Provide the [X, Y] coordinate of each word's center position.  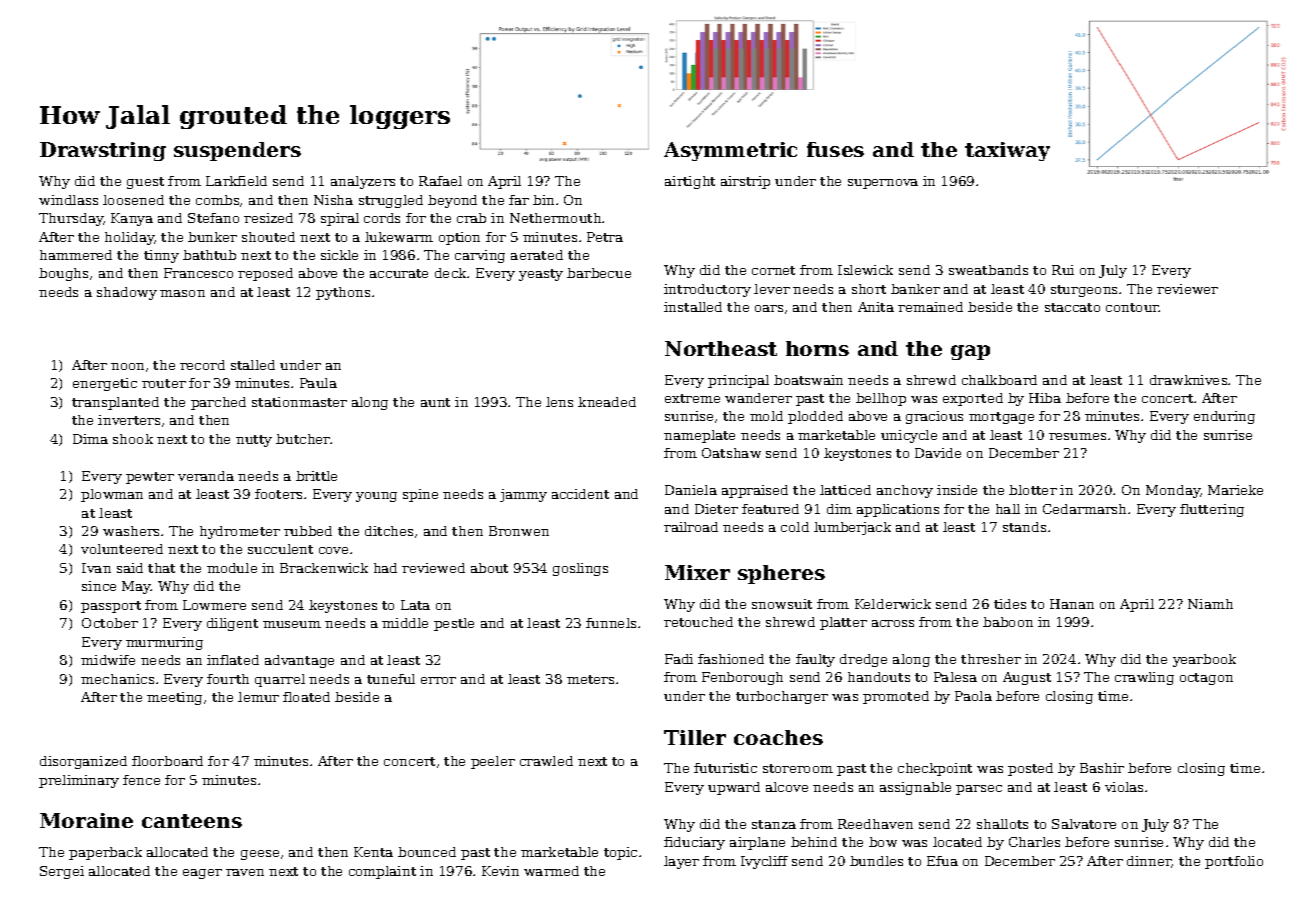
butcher [303, 439]
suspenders [237, 151]
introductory [707, 290]
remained [930, 307]
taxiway [1007, 151]
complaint [382, 872]
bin [543, 200]
